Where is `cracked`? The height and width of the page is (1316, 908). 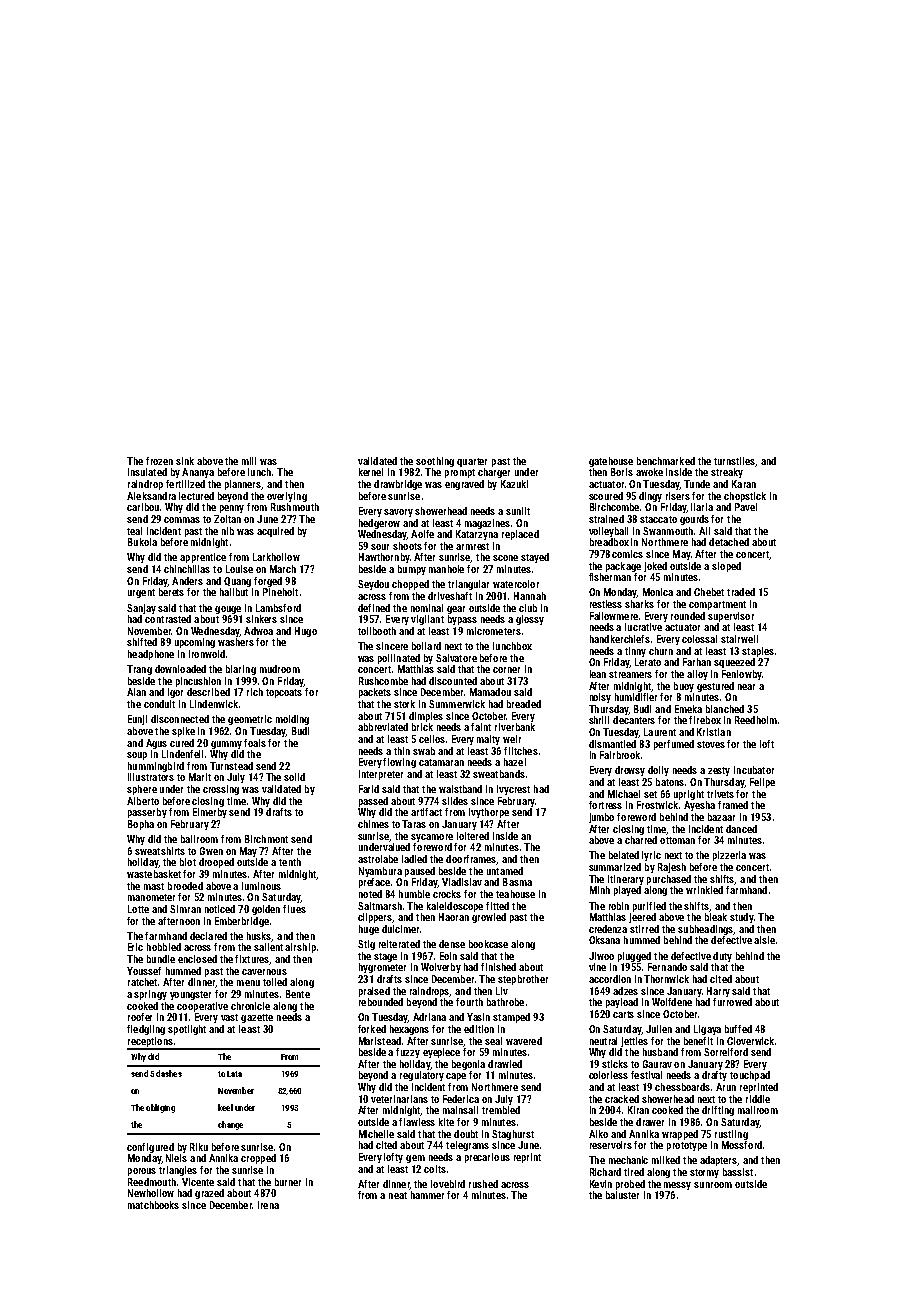 cracked is located at coordinates (622, 1099).
